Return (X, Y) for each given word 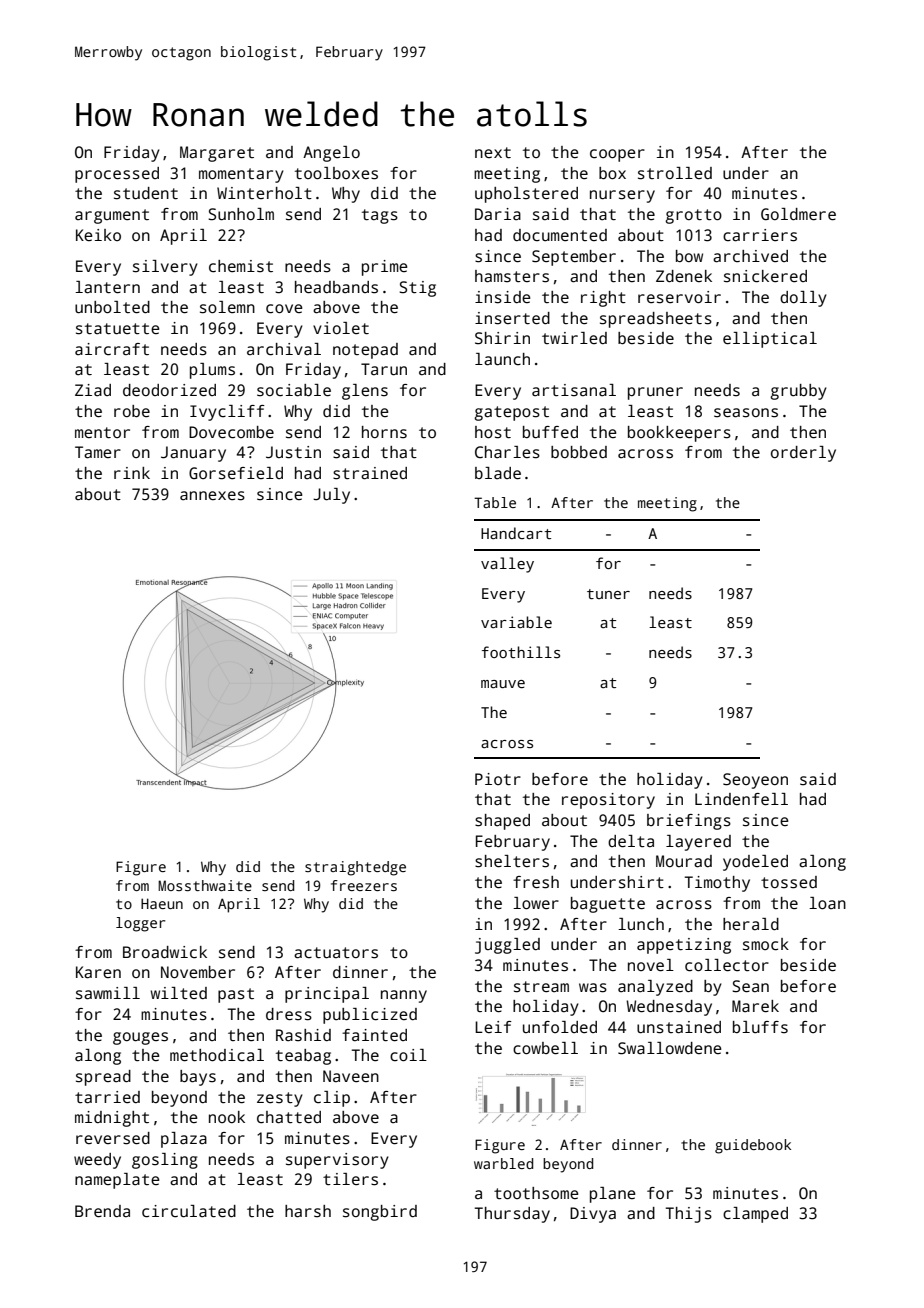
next (493, 153)
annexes (212, 496)
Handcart (516, 533)
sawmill (108, 993)
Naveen (351, 1076)
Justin (293, 452)
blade (498, 473)
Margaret (217, 154)
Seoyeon (755, 781)
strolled (675, 173)
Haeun (162, 903)
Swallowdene (670, 1048)
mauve (503, 684)
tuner (608, 594)
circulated (189, 1211)
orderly (803, 454)
